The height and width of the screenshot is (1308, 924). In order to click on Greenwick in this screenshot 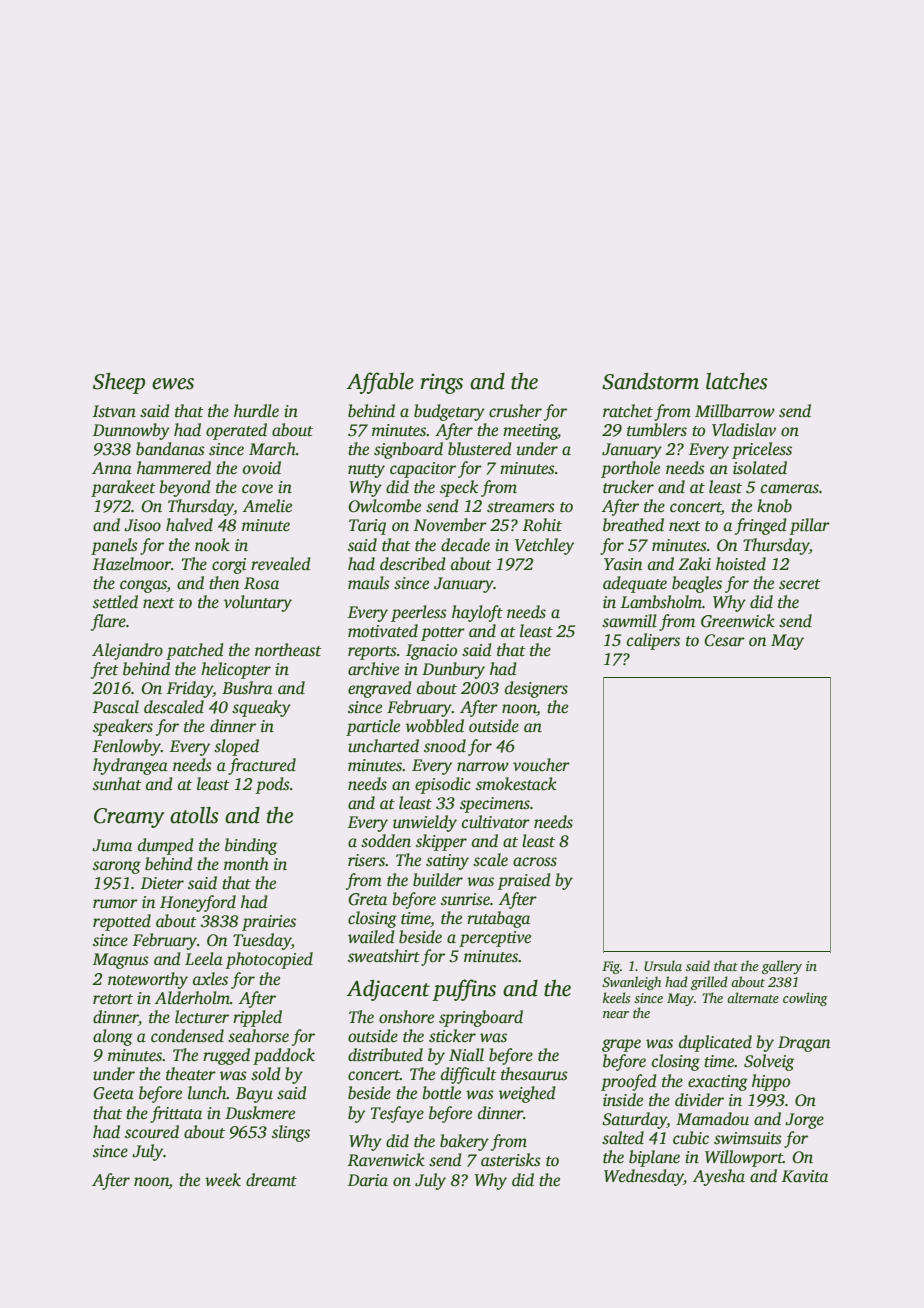, I will do `click(738, 621)`.
